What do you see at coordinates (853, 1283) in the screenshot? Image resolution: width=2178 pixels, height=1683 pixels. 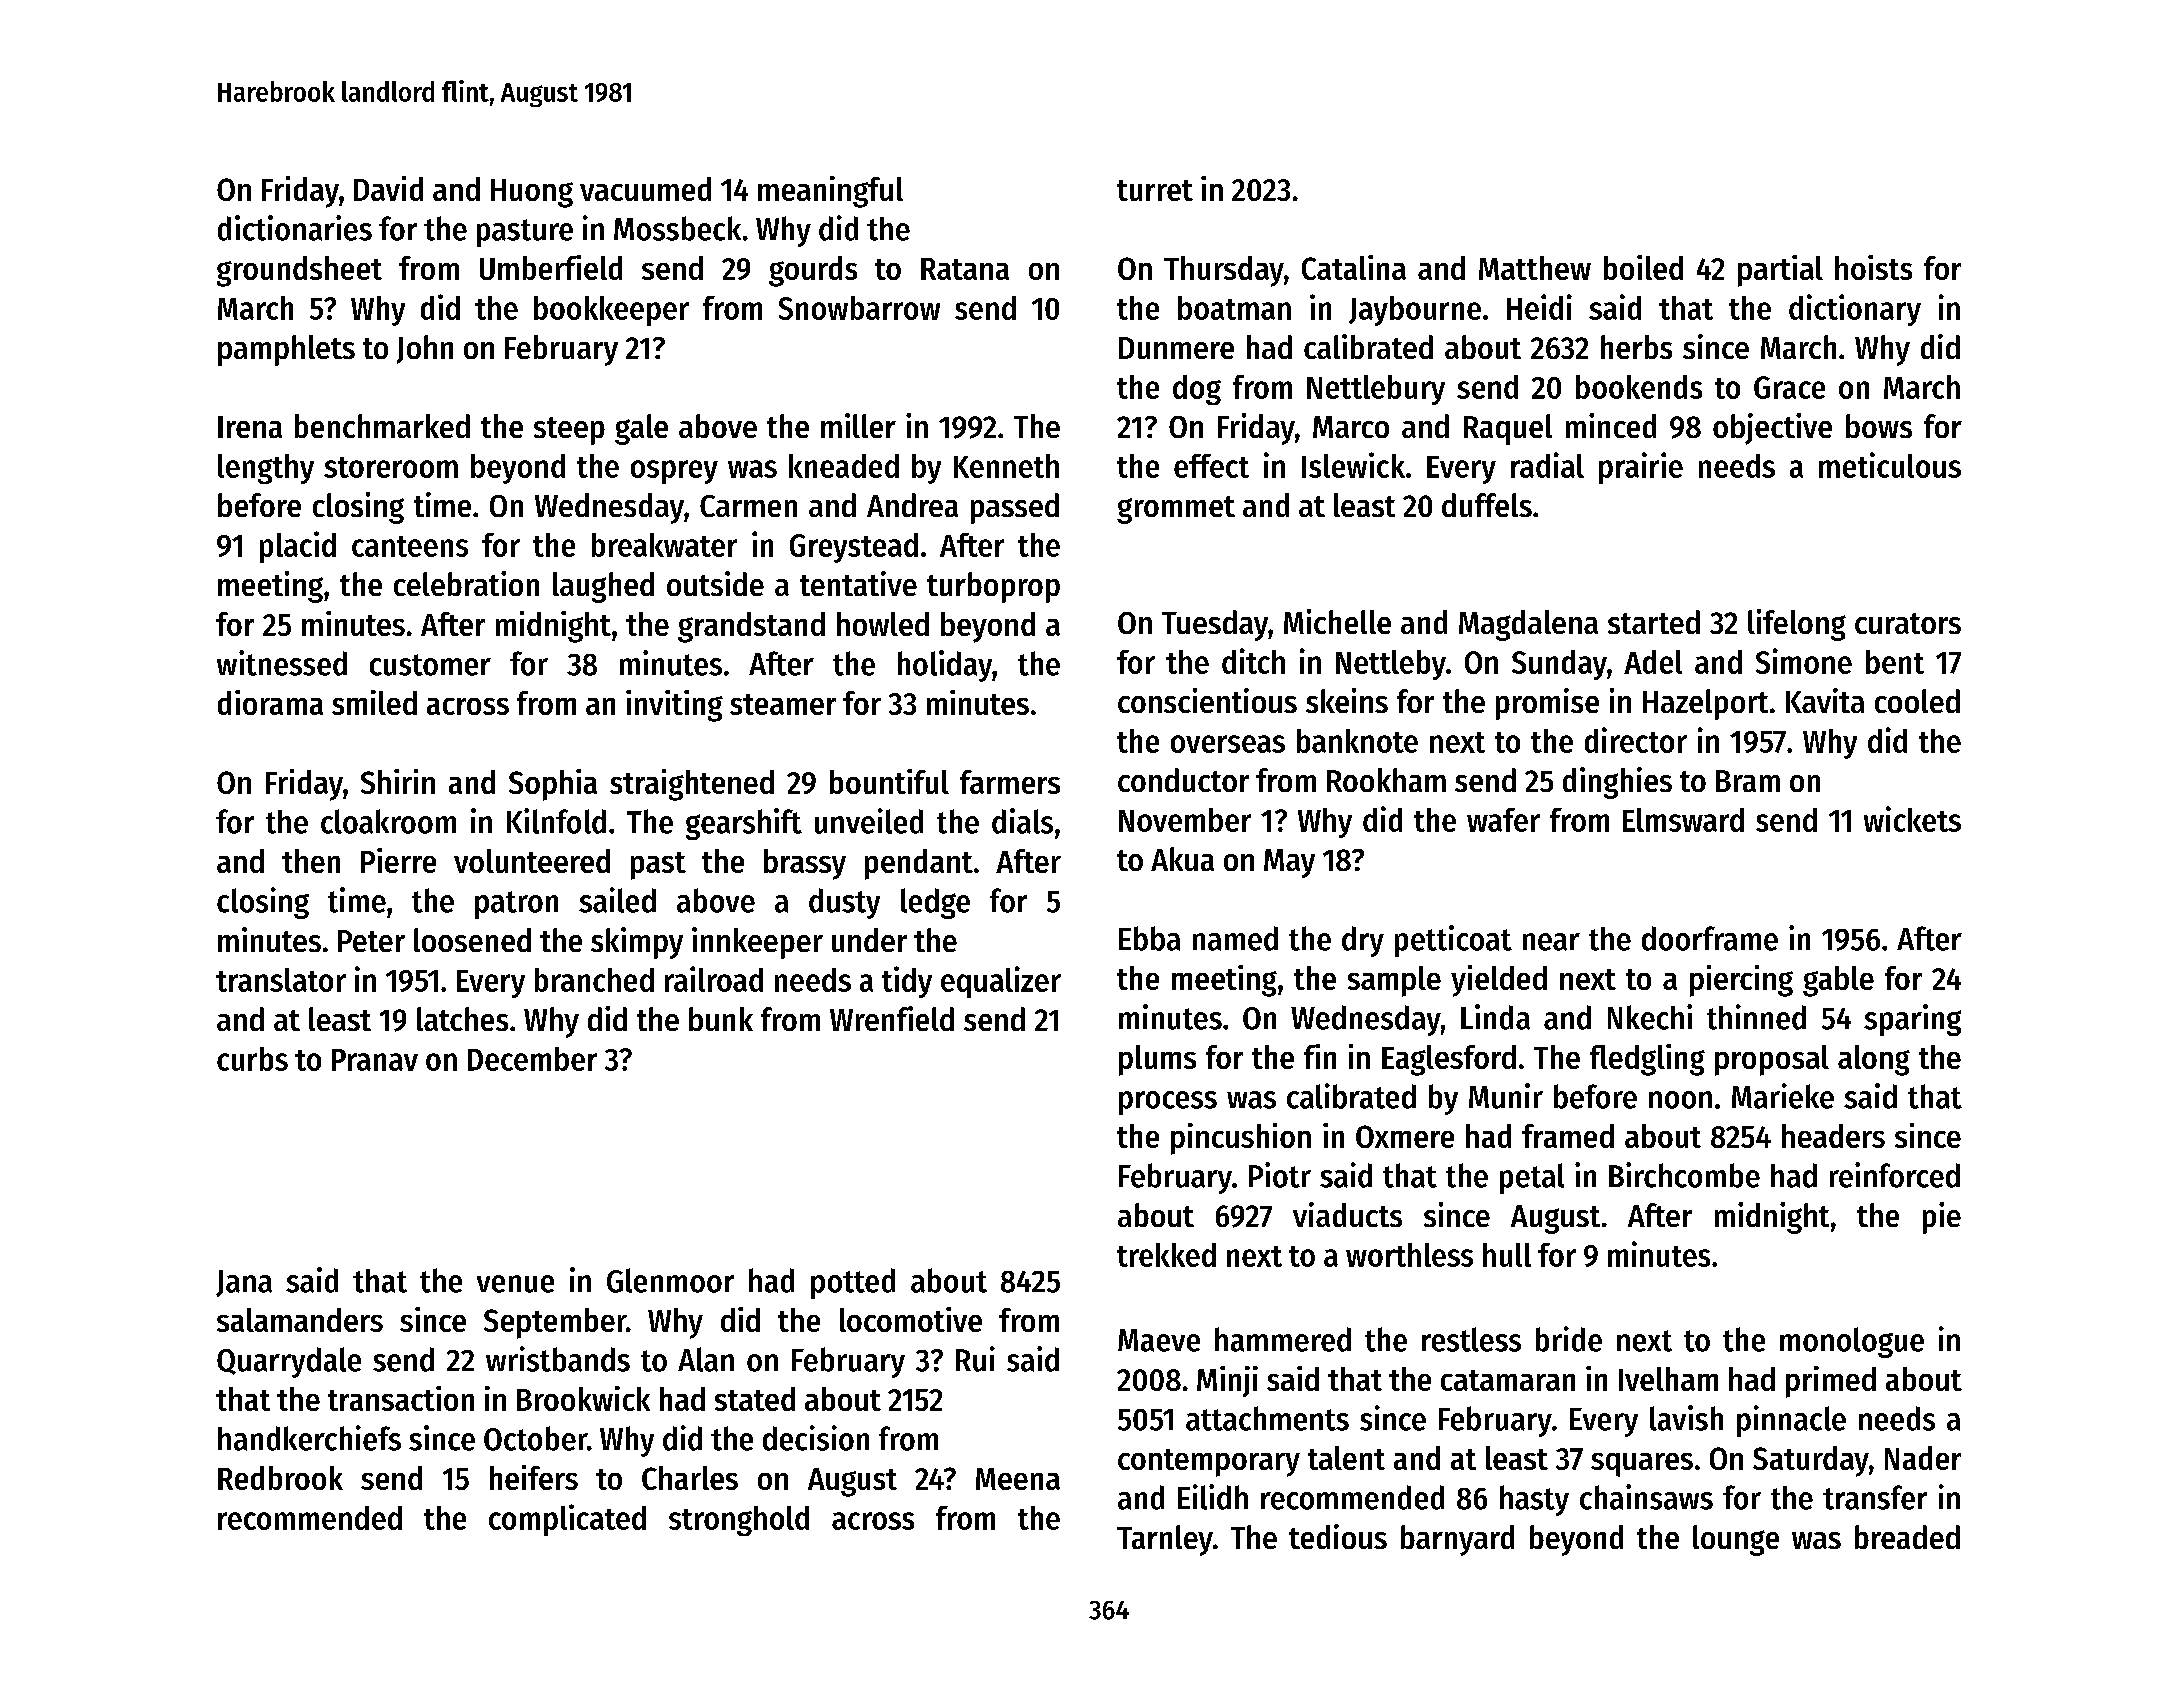 I see `potted` at bounding box center [853, 1283].
